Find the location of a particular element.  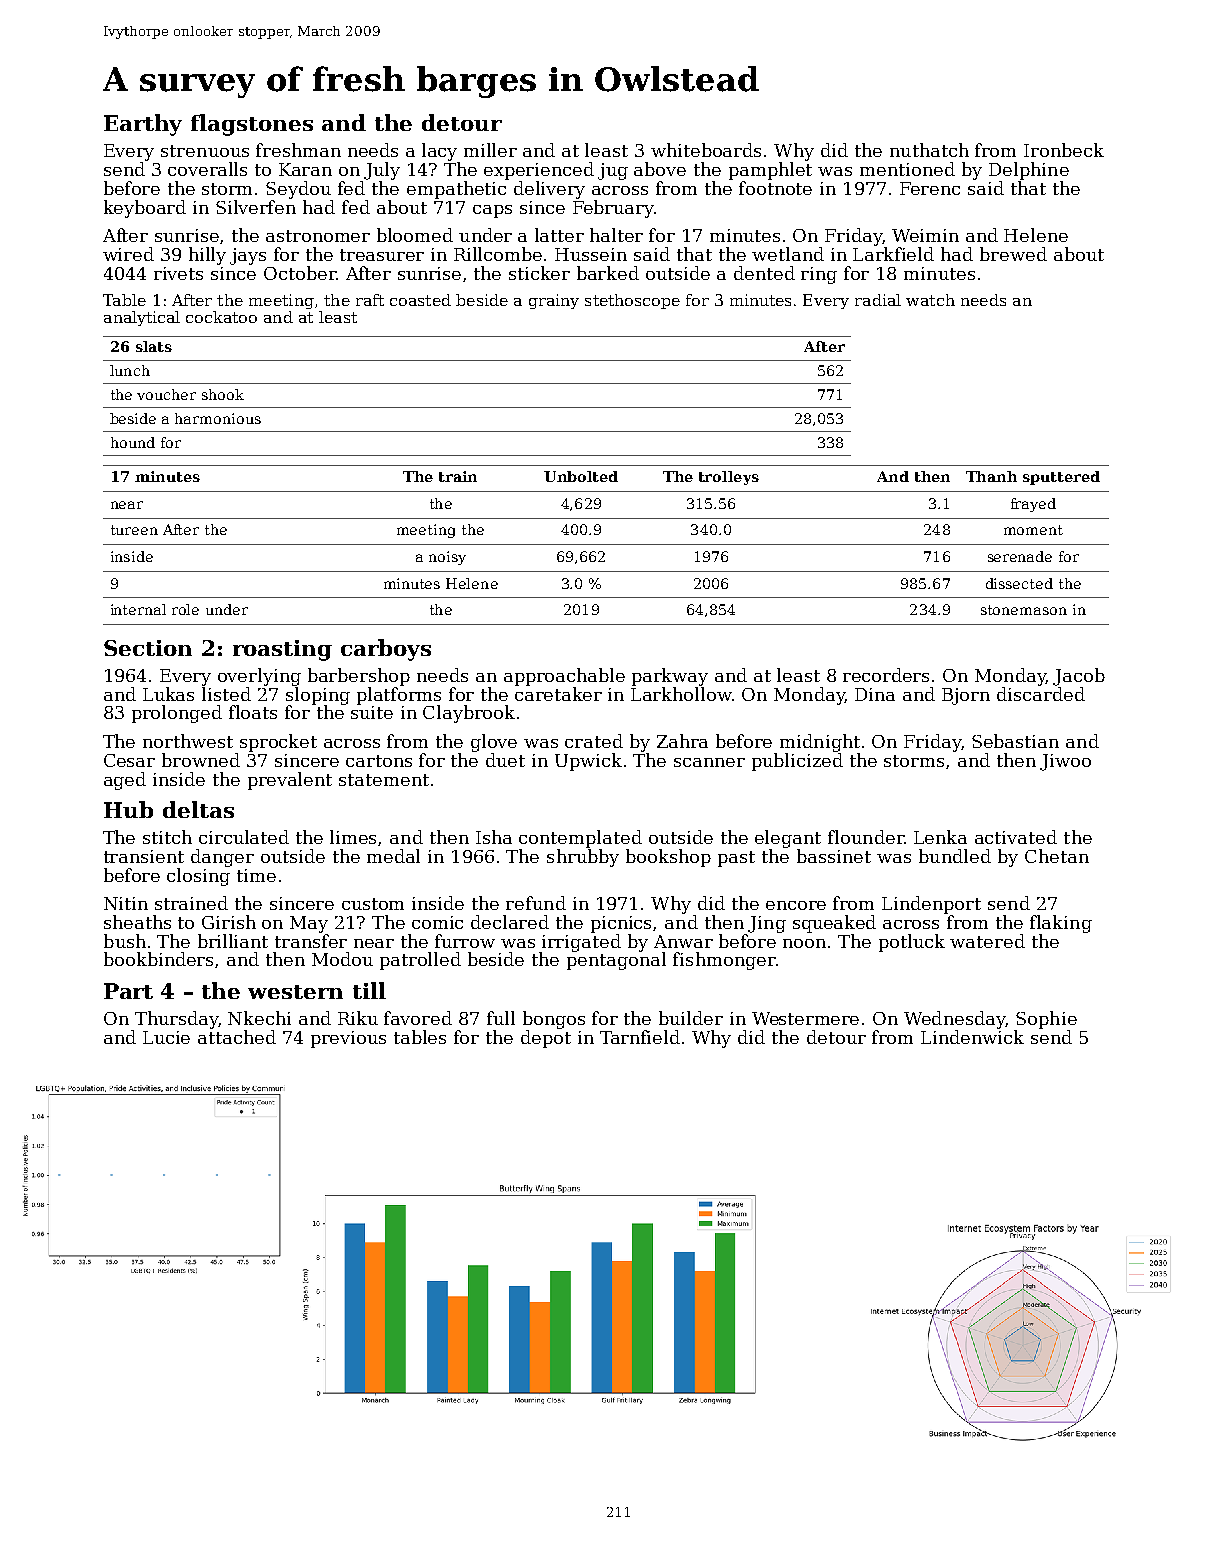

coveralls is located at coordinates (207, 169).
